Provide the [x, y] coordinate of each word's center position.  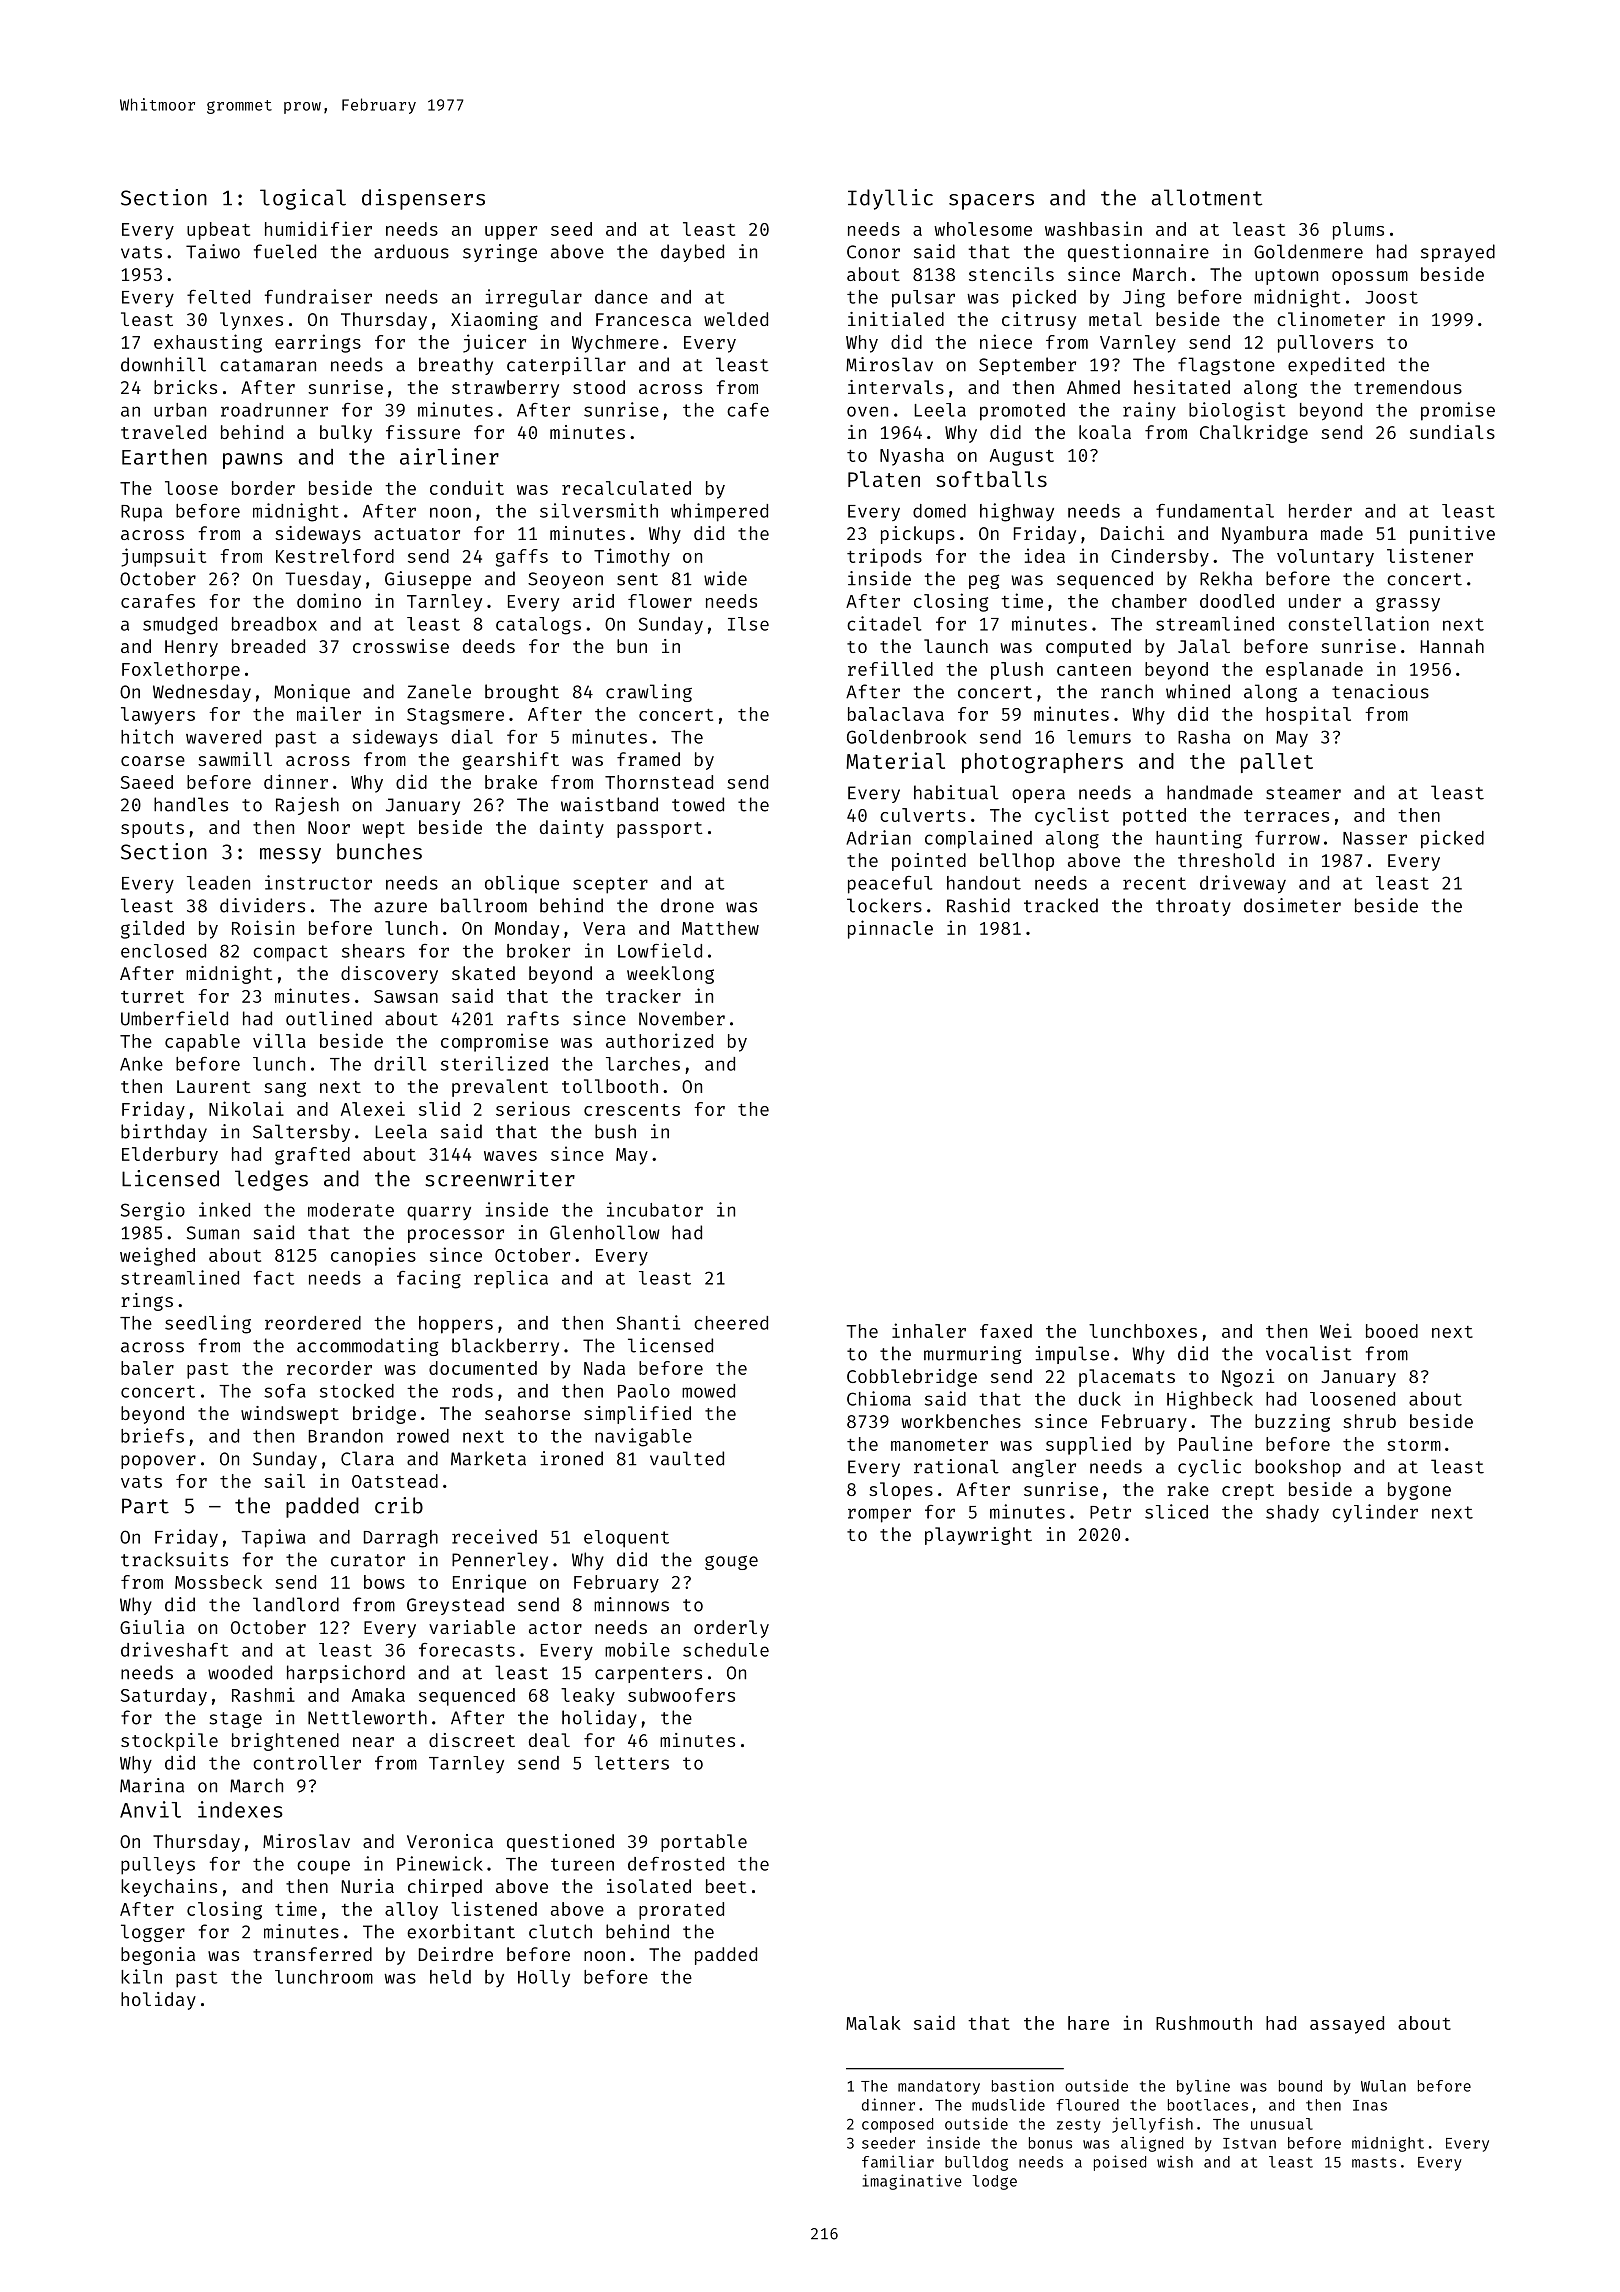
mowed [708, 1391]
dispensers [423, 199]
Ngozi [1248, 1378]
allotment [1207, 197]
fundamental [1215, 511]
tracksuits [174, 1559]
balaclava [896, 714]
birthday [164, 1133]
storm [1414, 1445]
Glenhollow [605, 1232]
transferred [312, 1954]
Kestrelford [335, 556]
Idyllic [890, 199]
